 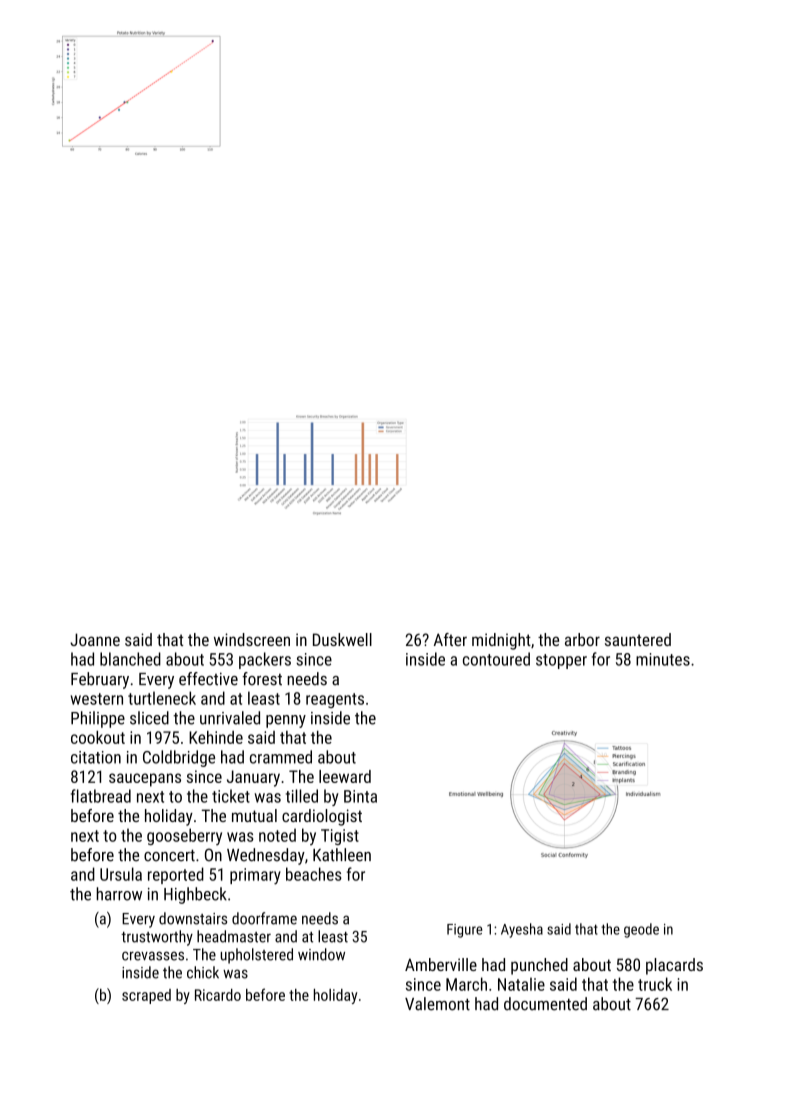 I want to click on Ricardo, so click(x=218, y=995).
